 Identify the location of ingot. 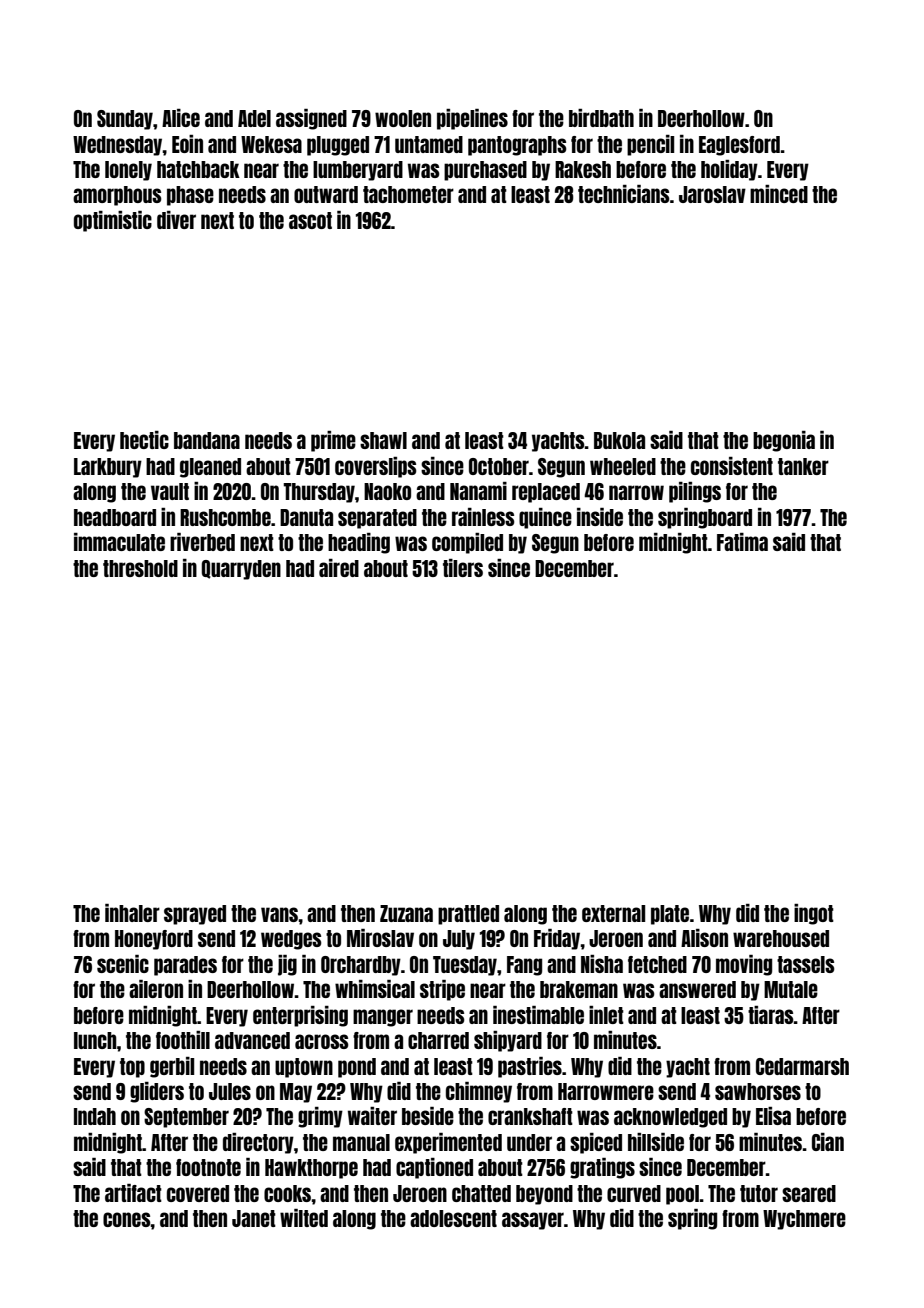
(814, 914).
